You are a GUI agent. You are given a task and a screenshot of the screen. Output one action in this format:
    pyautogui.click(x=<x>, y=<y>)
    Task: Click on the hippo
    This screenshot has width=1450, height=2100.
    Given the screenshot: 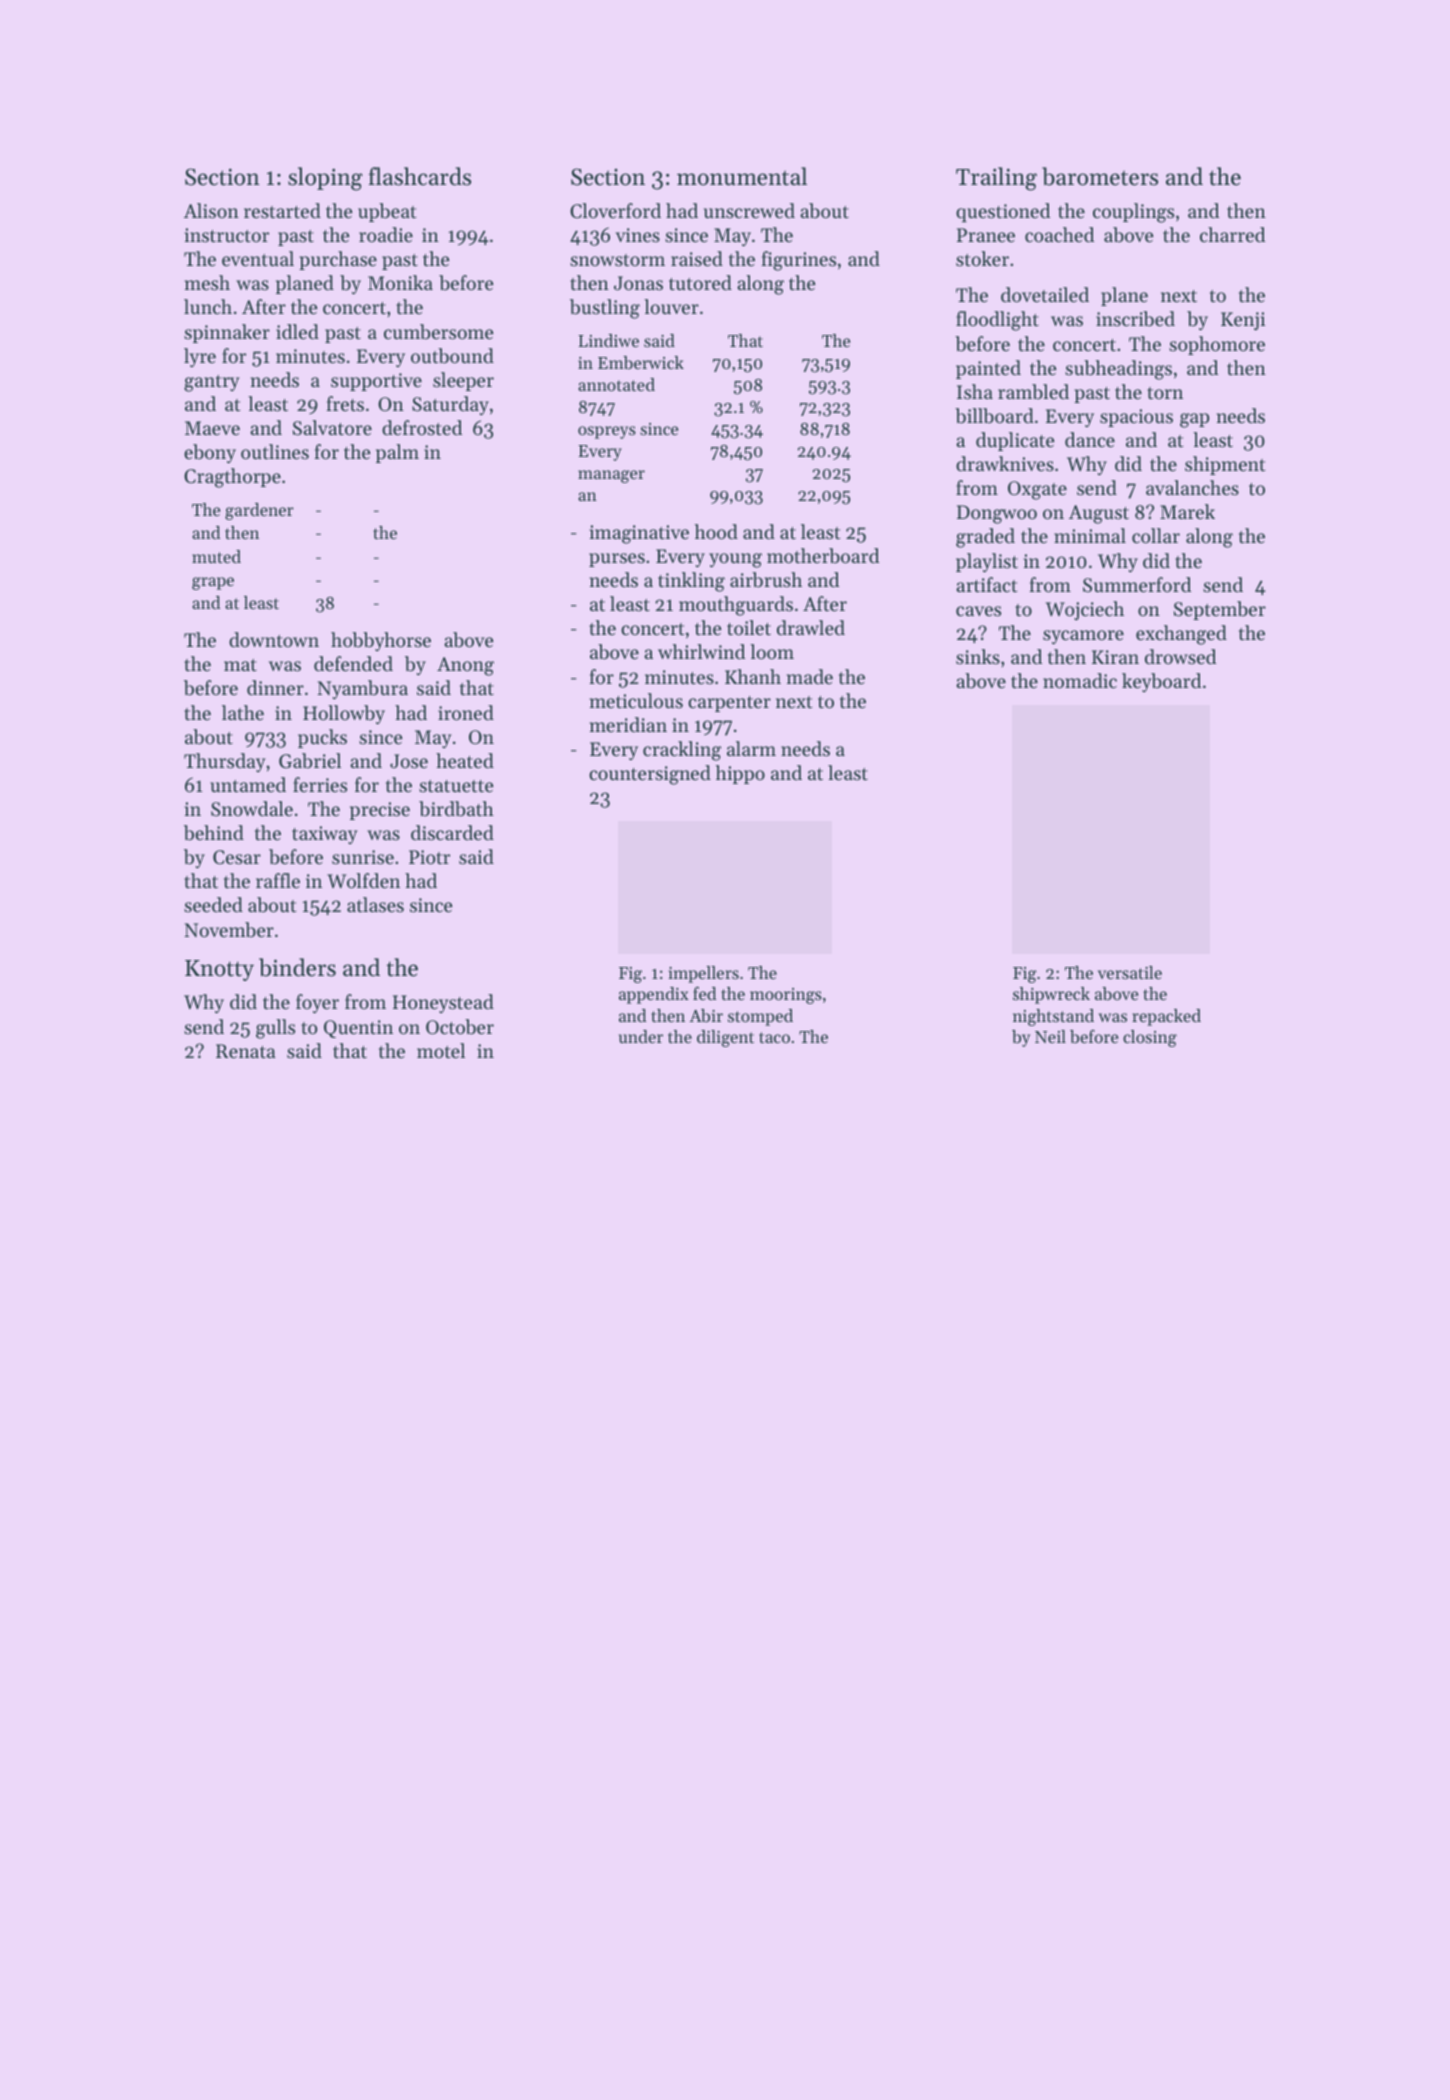 What is the action you would take?
    pyautogui.click(x=740, y=774)
